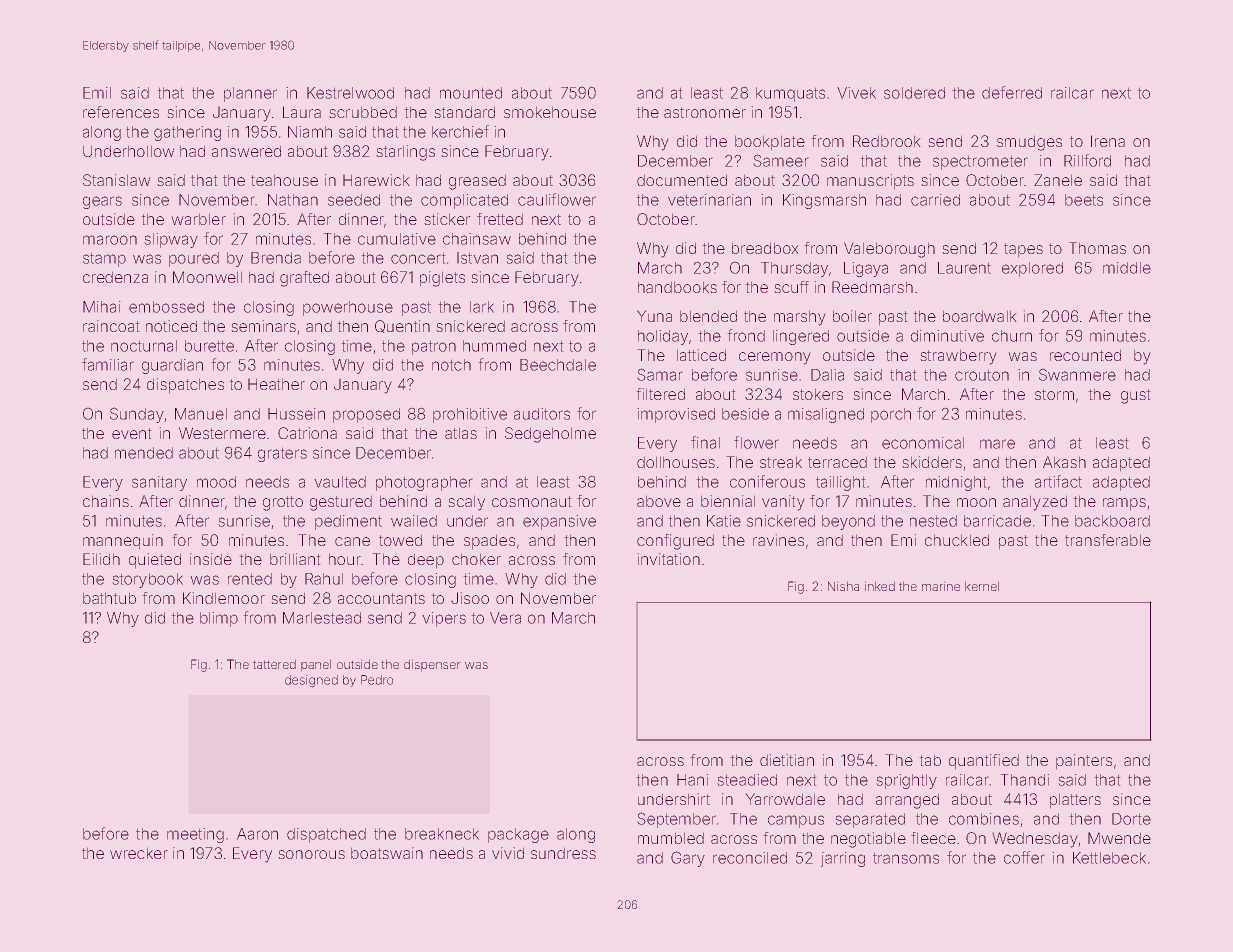  What do you see at coordinates (139, 853) in the document?
I see `wrecker` at bounding box center [139, 853].
